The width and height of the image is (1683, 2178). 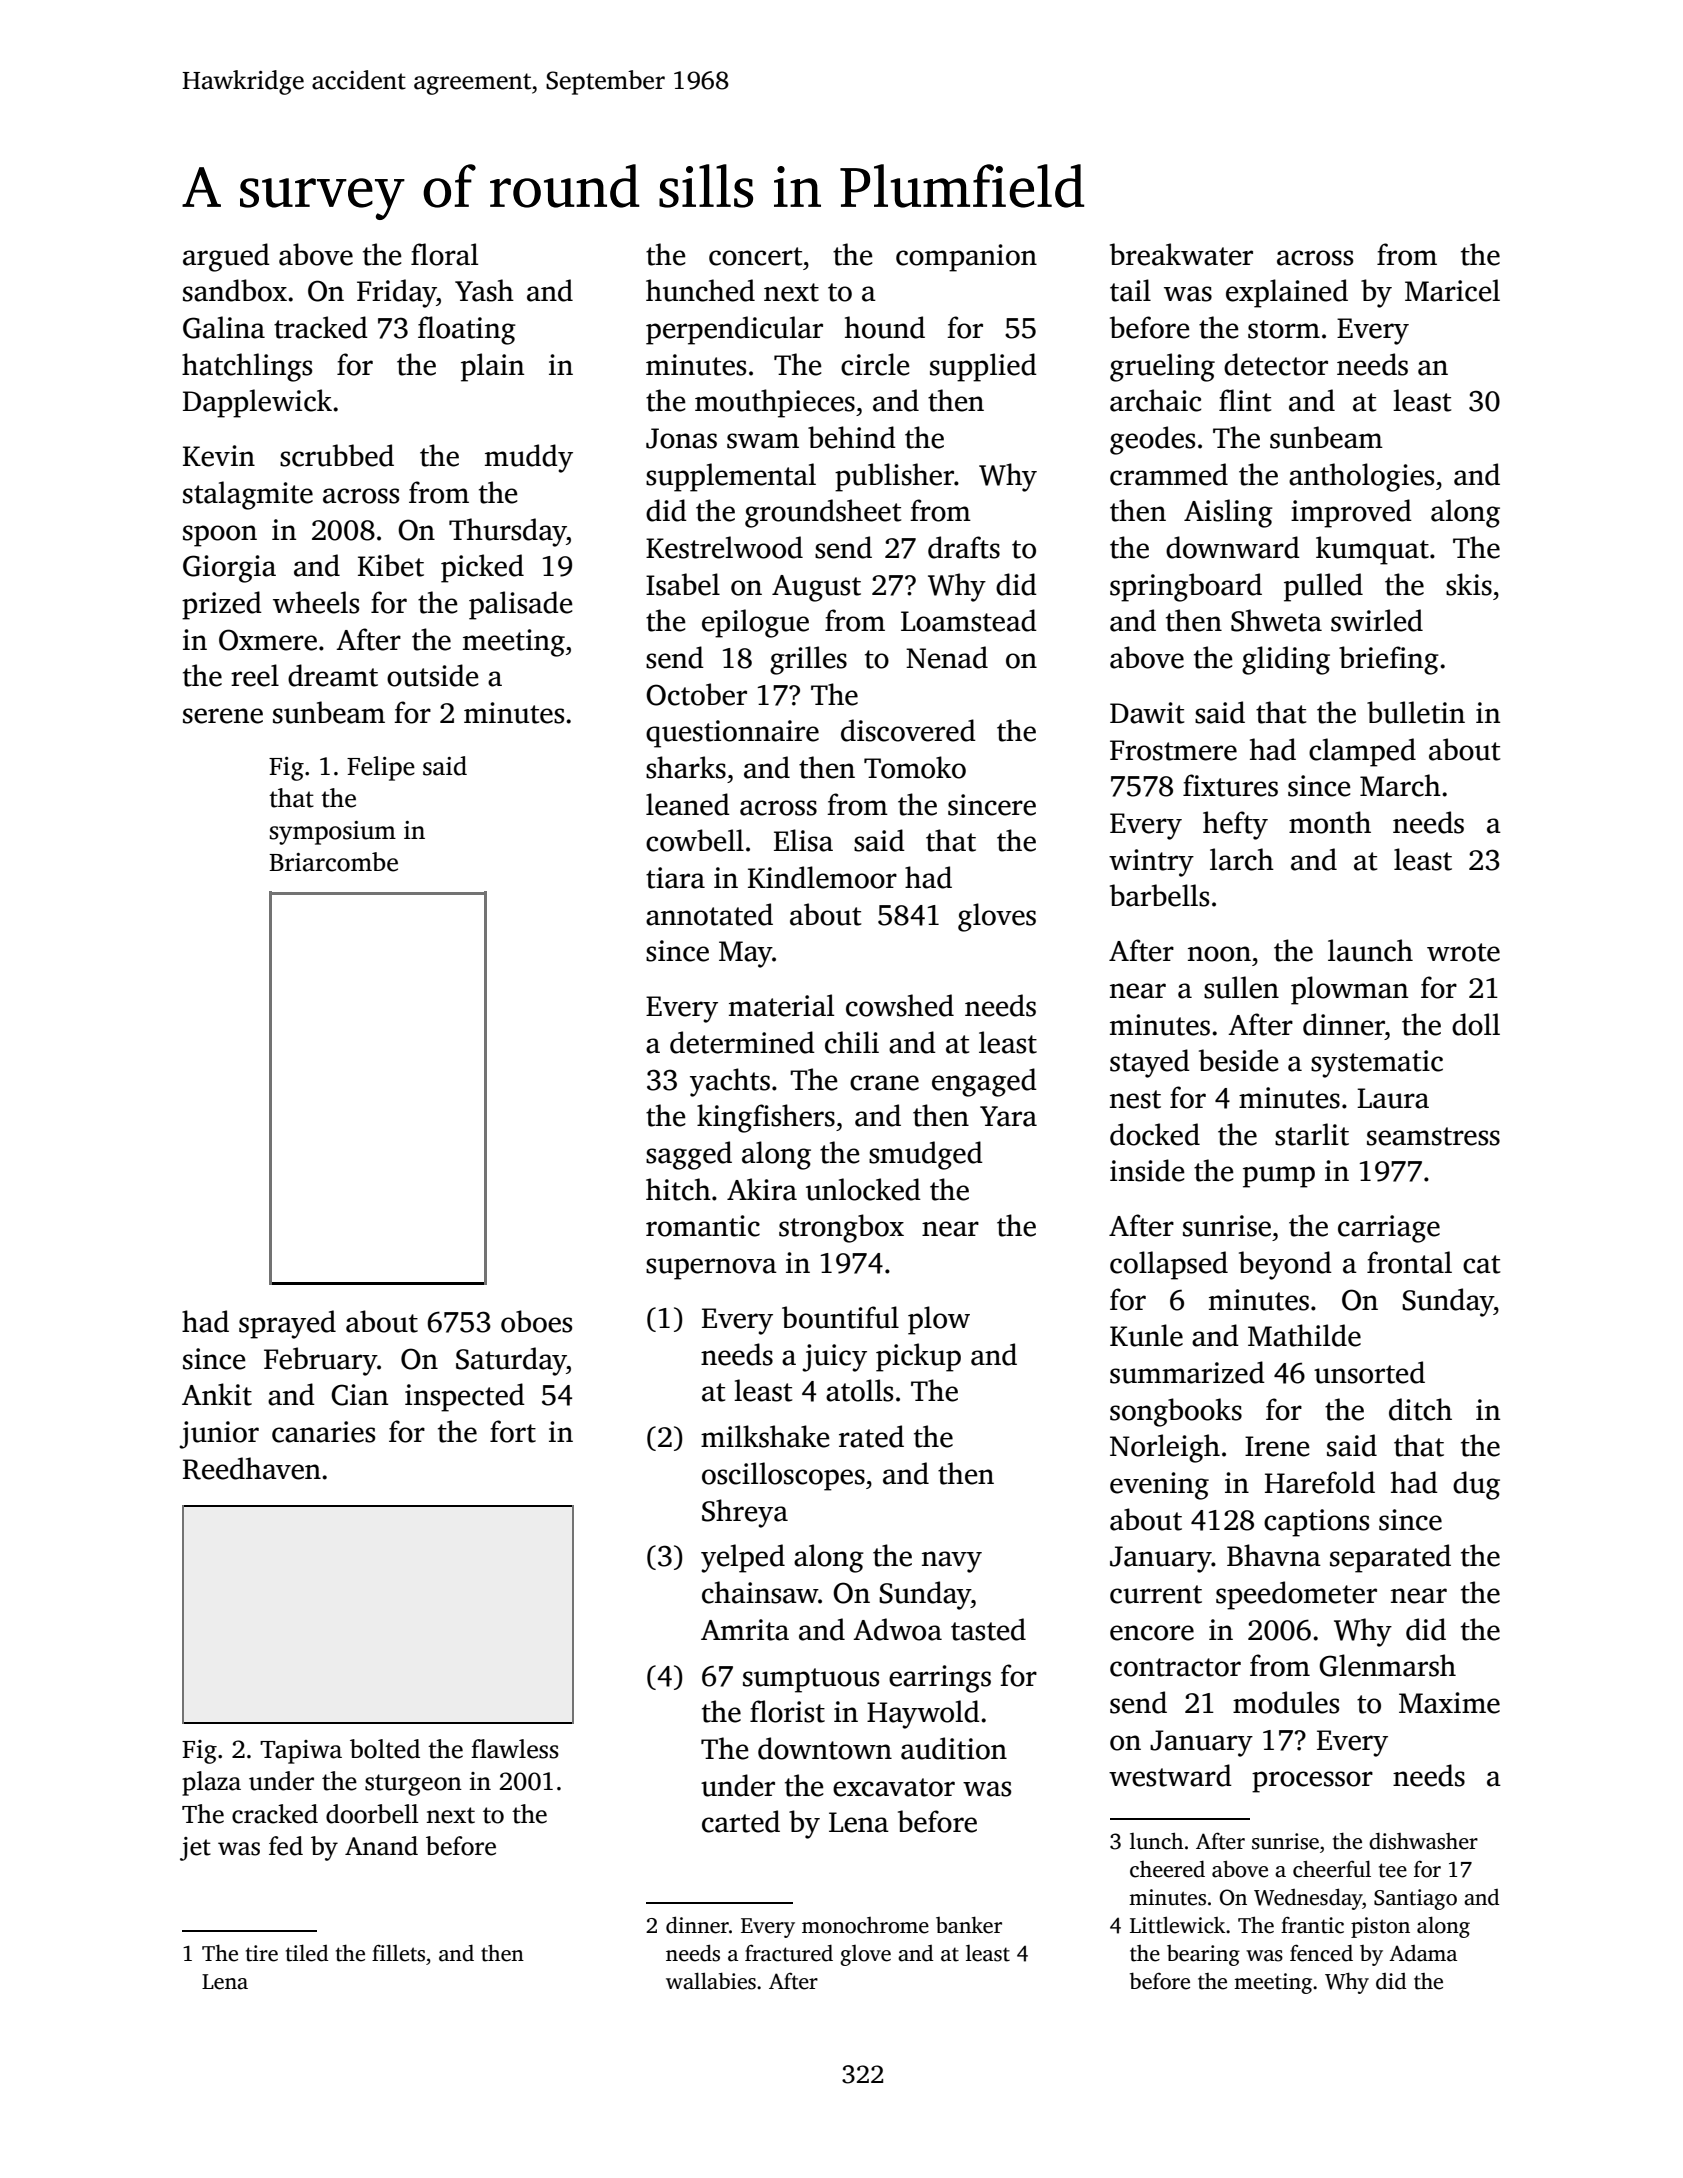 What do you see at coordinates (217, 1394) in the image?
I see `Ankit` at bounding box center [217, 1394].
